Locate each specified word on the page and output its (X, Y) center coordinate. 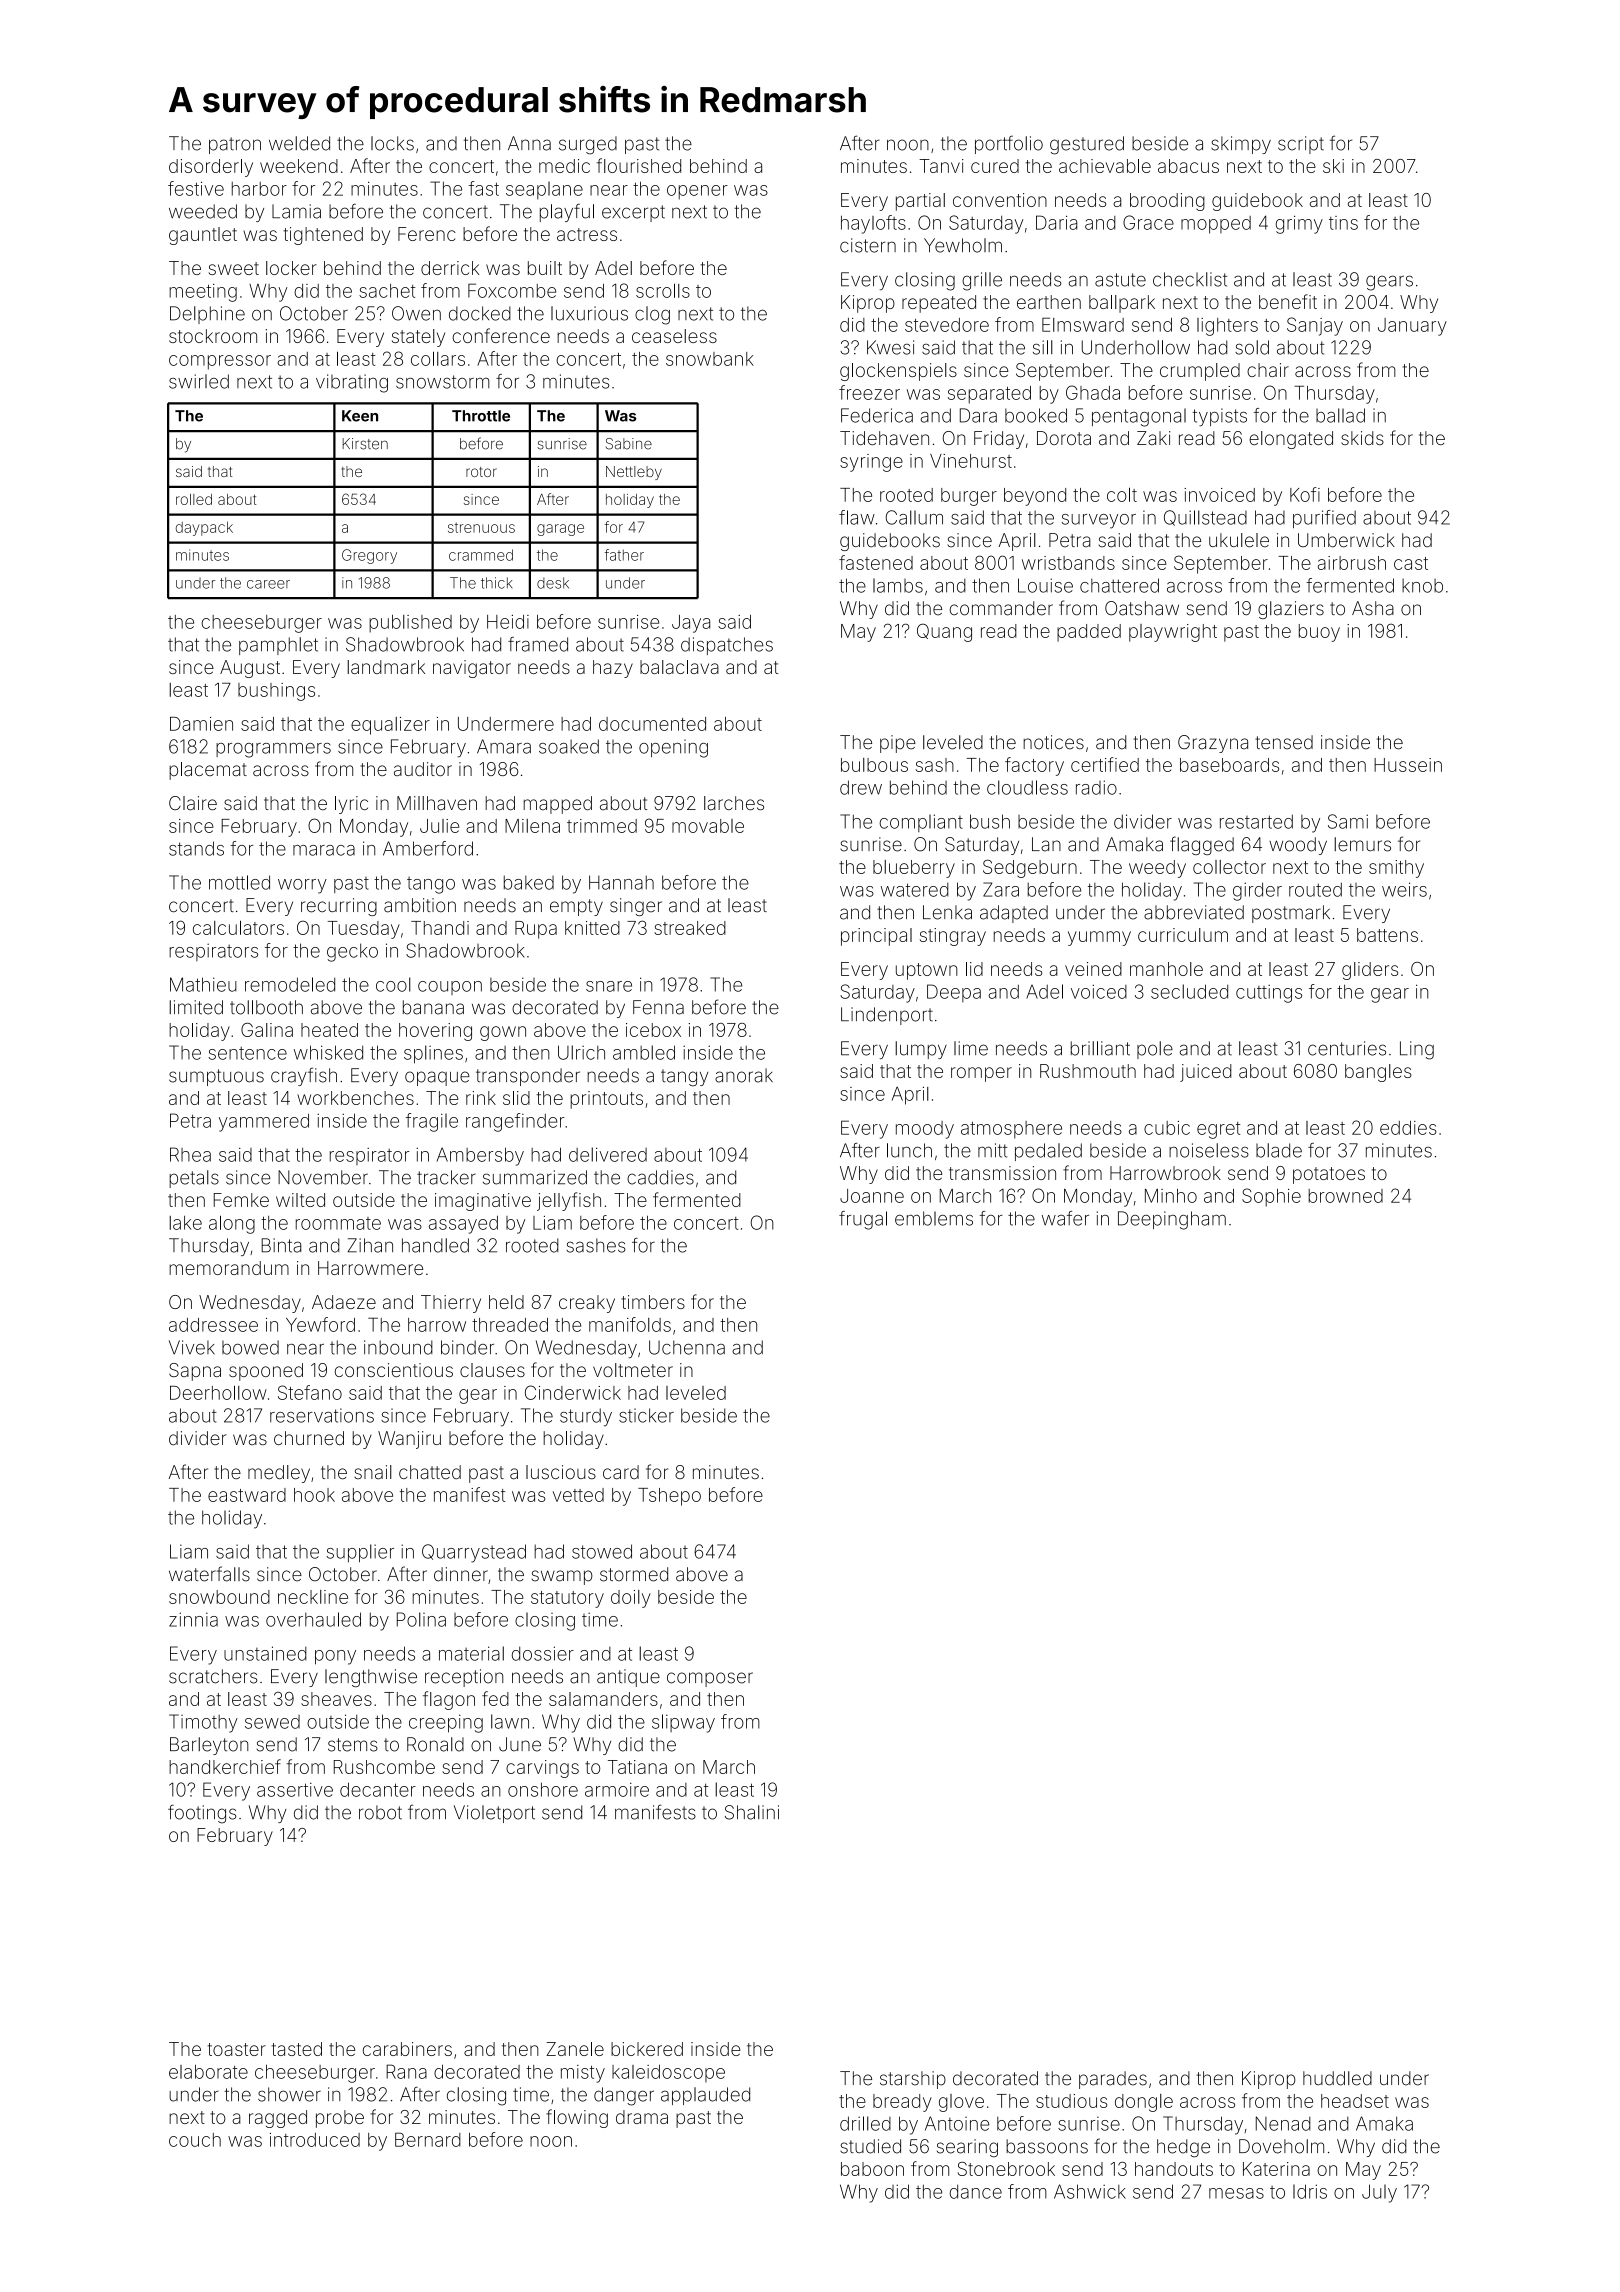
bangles (1378, 1073)
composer (710, 1679)
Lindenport (887, 1016)
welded (299, 143)
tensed (1284, 742)
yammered (264, 1122)
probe (340, 2119)
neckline (313, 1597)
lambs (898, 585)
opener (697, 192)
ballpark (1122, 304)
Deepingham (1172, 1220)
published (410, 624)
